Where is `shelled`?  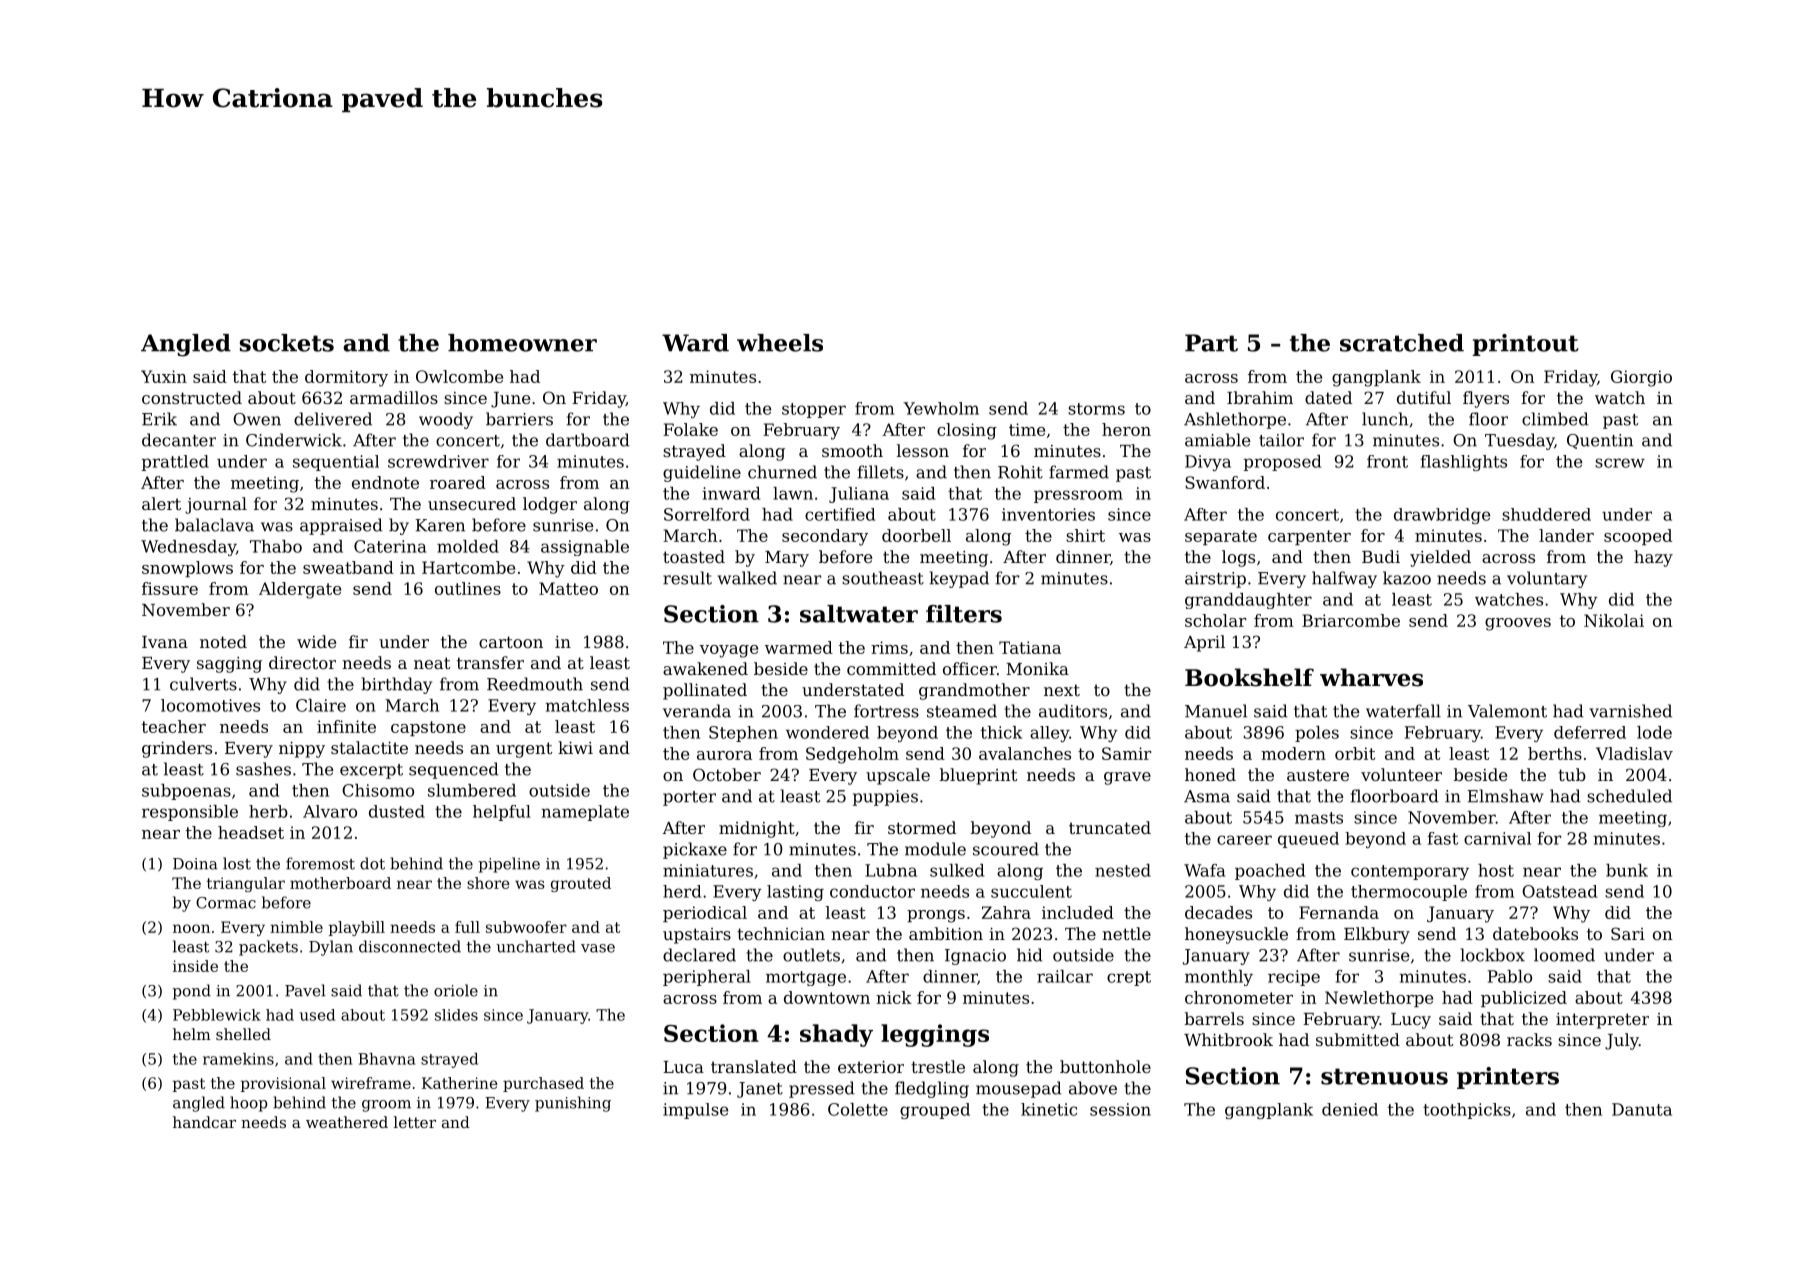 shelled is located at coordinates (243, 1034).
